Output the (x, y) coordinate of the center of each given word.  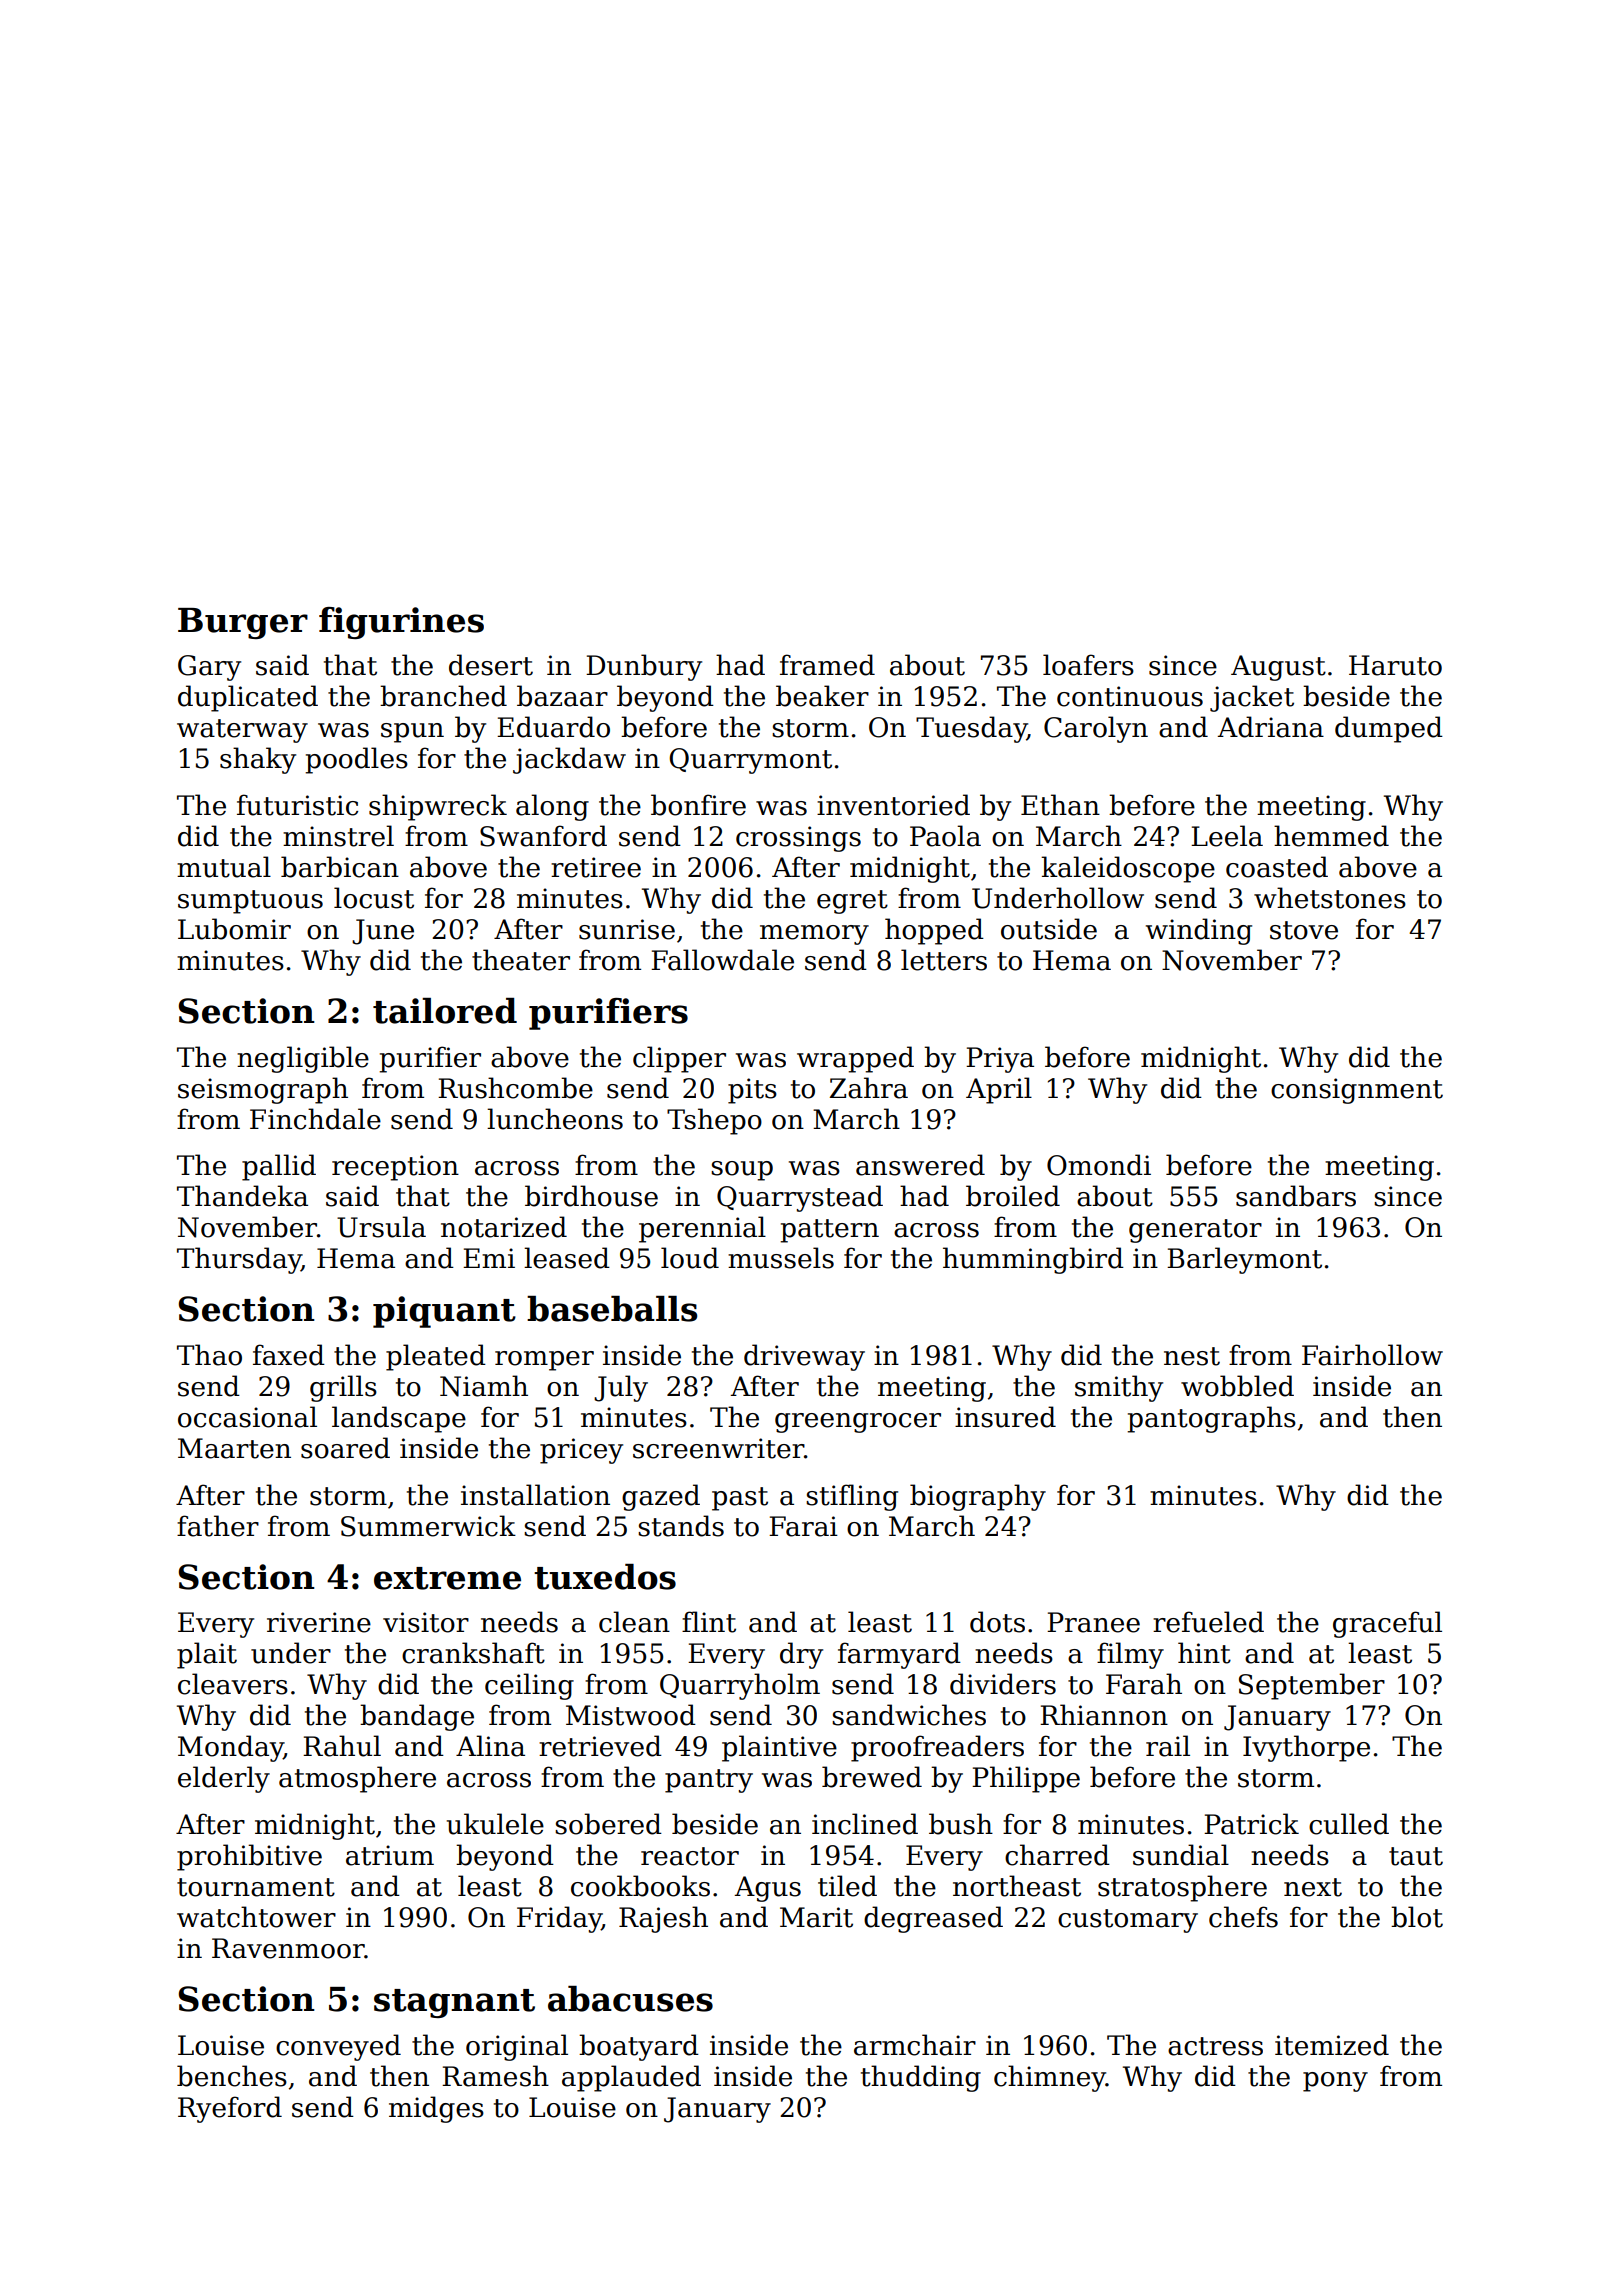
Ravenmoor (288, 1948)
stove (1304, 930)
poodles (356, 760)
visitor (426, 1622)
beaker (822, 696)
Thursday (239, 1260)
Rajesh (663, 1919)
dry (801, 1655)
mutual (224, 867)
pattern (829, 1231)
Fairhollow (1372, 1355)
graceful (1387, 1624)
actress (1215, 2046)
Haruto (1395, 665)
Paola (945, 836)
